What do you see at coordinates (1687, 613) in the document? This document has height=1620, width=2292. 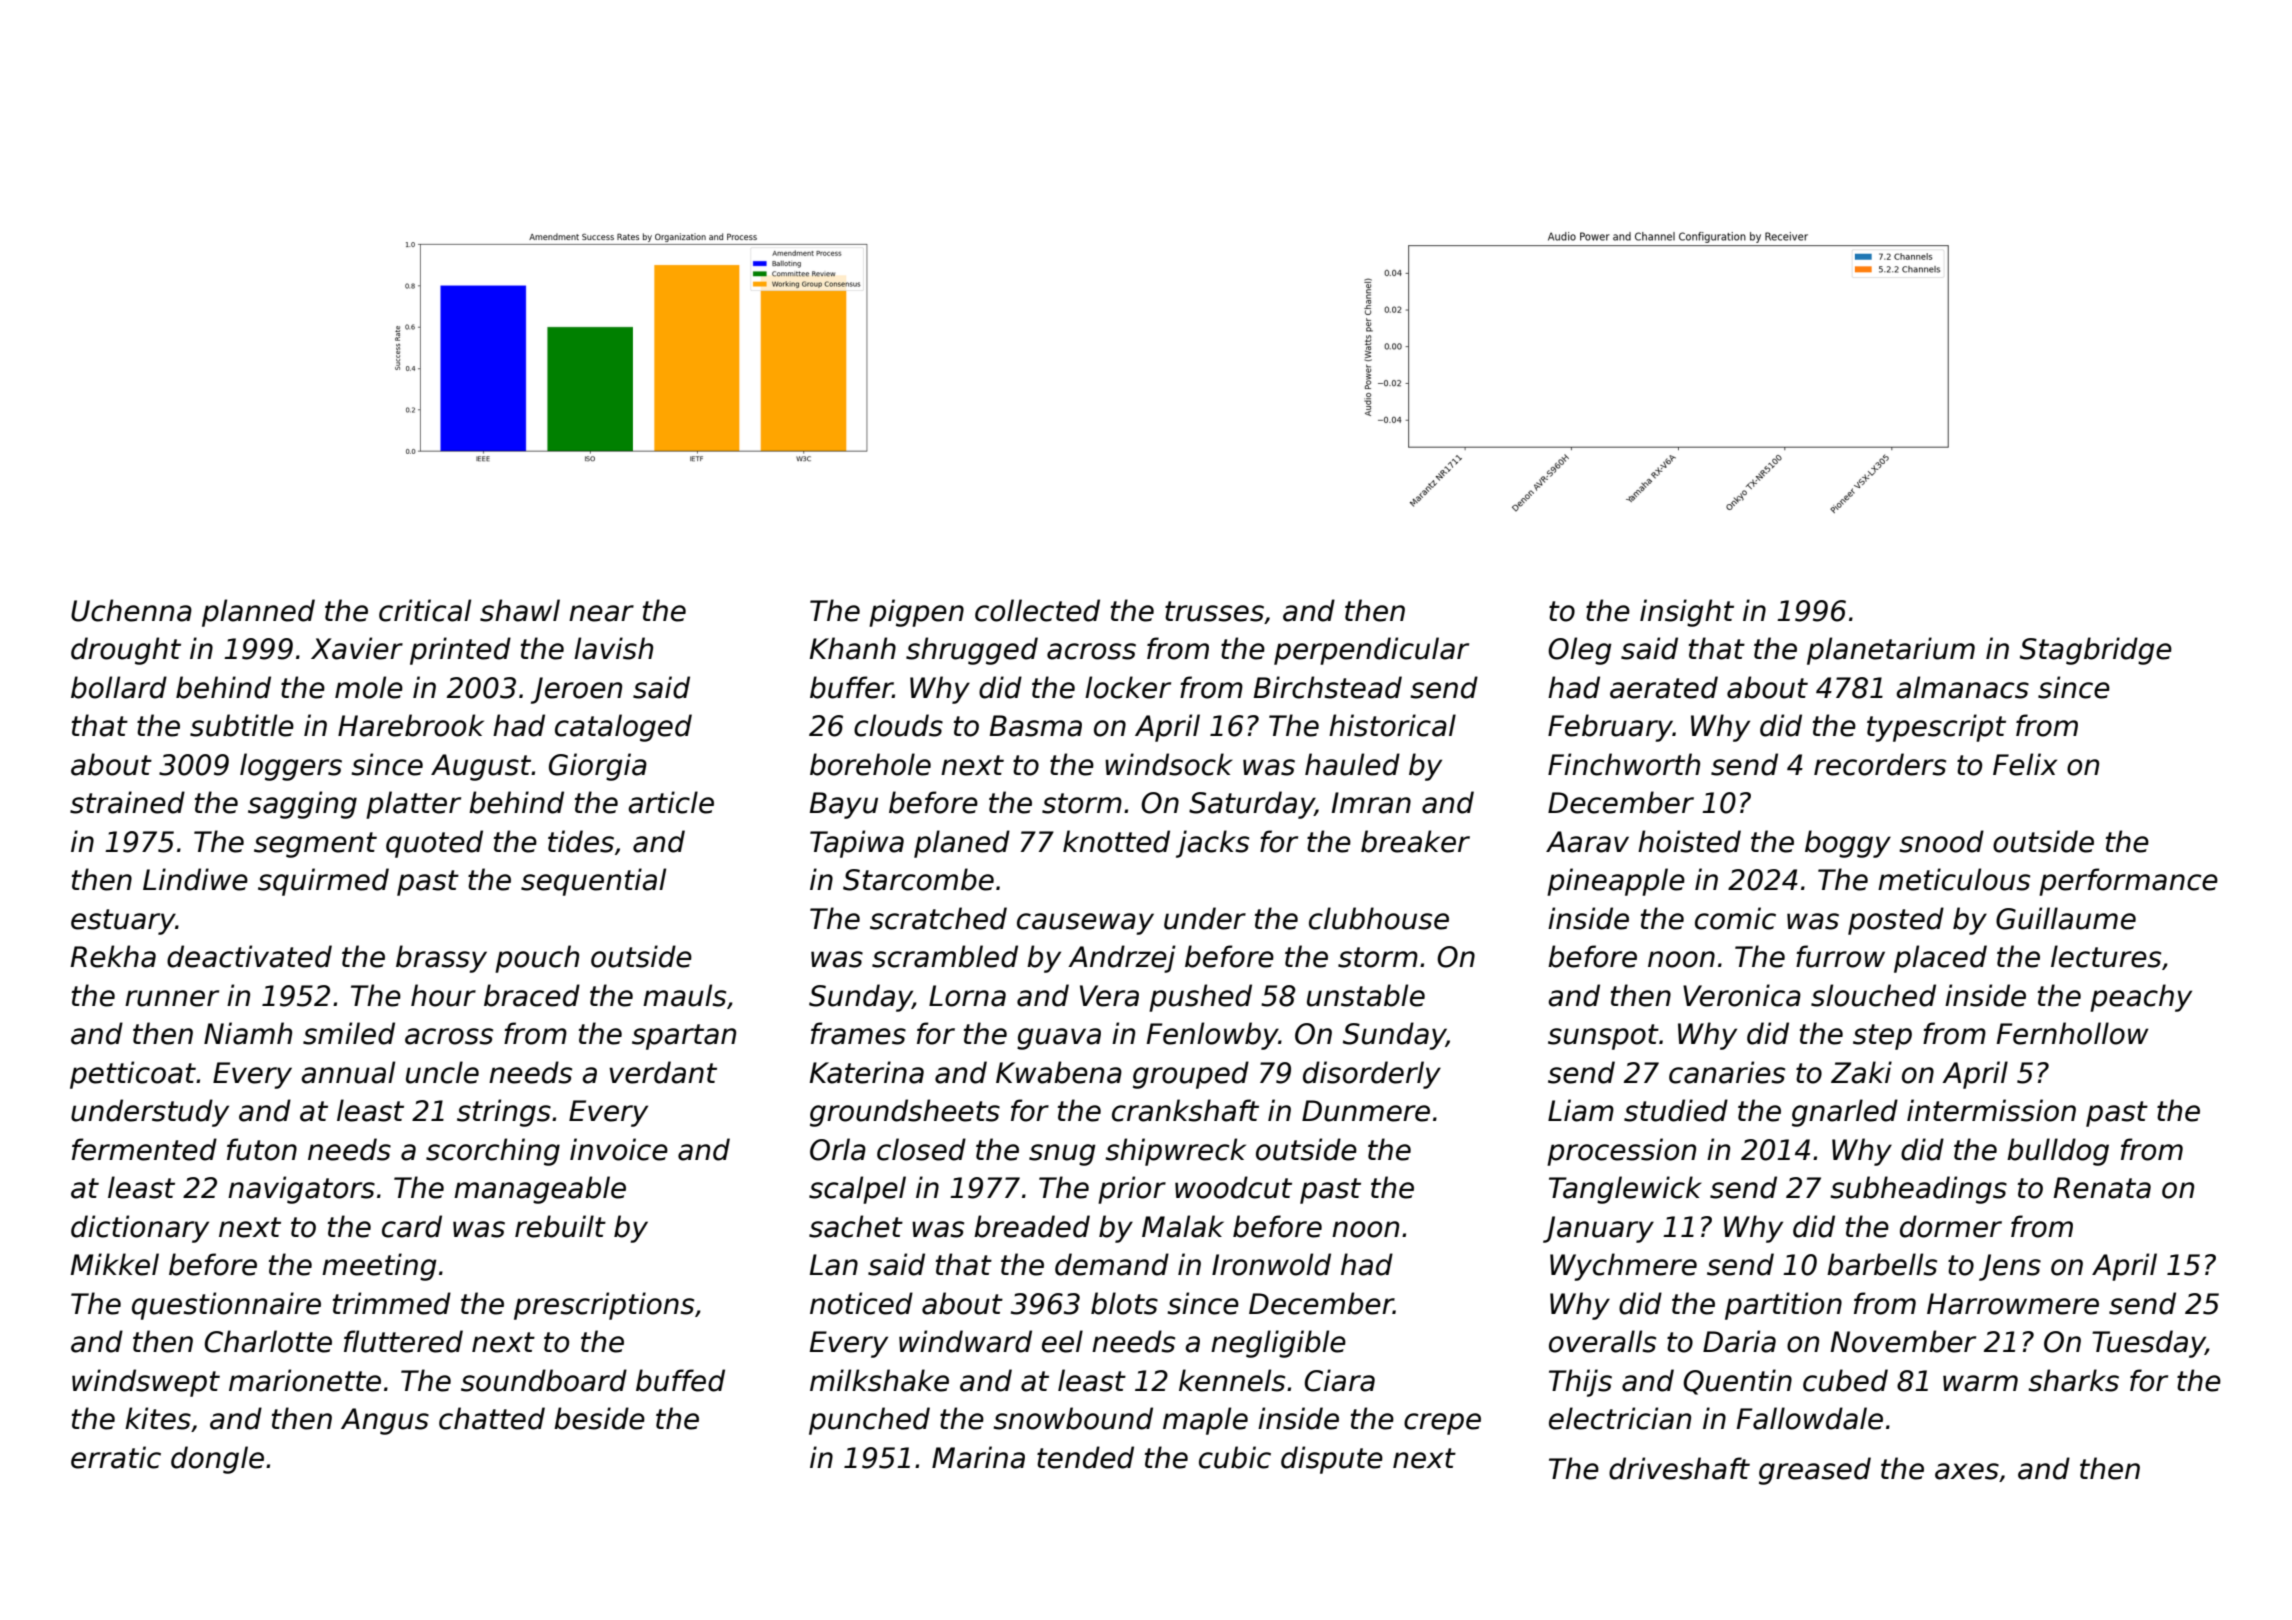 I see `insight` at bounding box center [1687, 613].
